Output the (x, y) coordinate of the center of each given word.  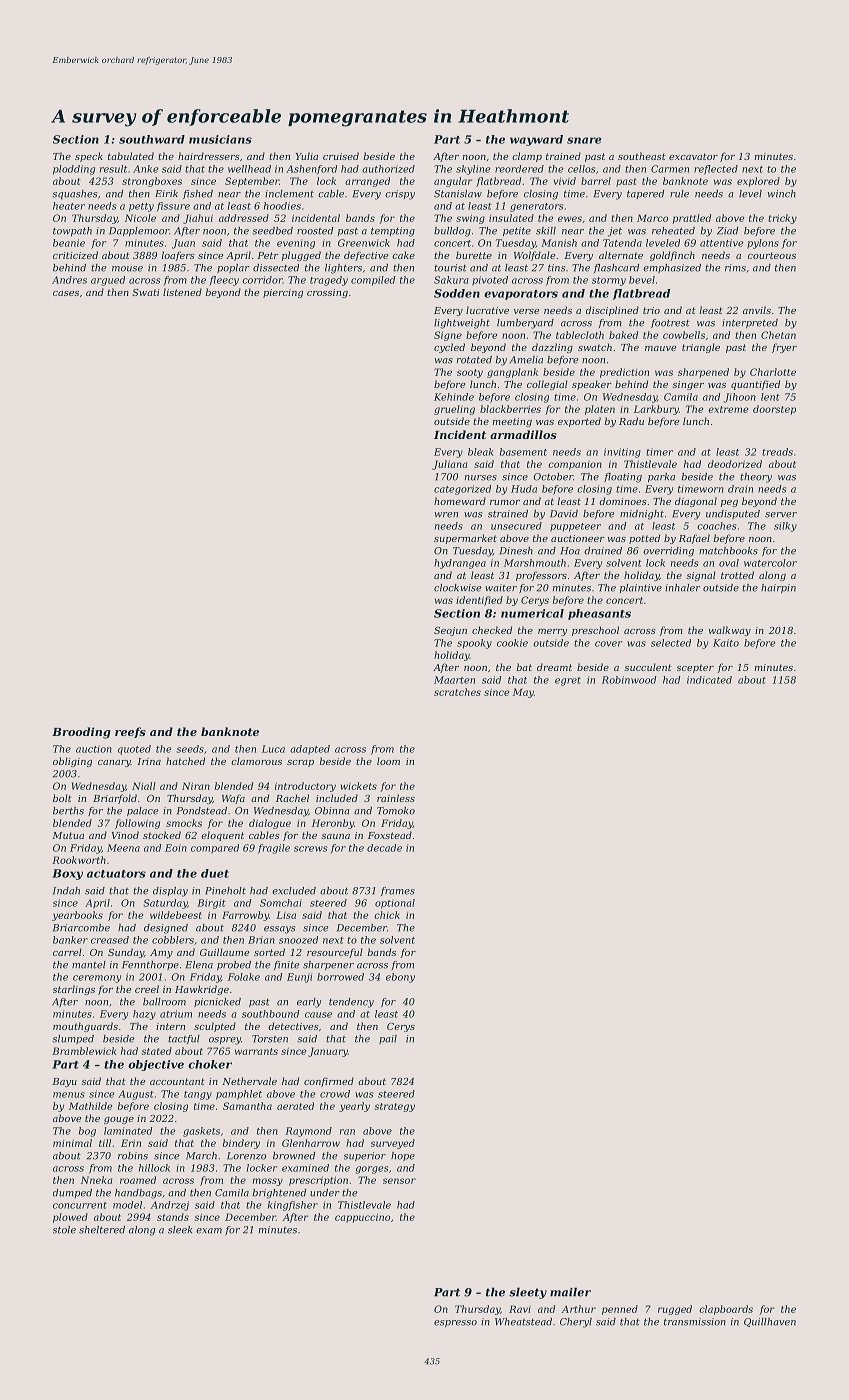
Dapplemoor (139, 231)
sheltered (102, 1230)
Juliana (449, 465)
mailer (570, 1292)
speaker (592, 385)
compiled (373, 281)
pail (388, 1039)
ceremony (97, 979)
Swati (145, 292)
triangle (701, 348)
